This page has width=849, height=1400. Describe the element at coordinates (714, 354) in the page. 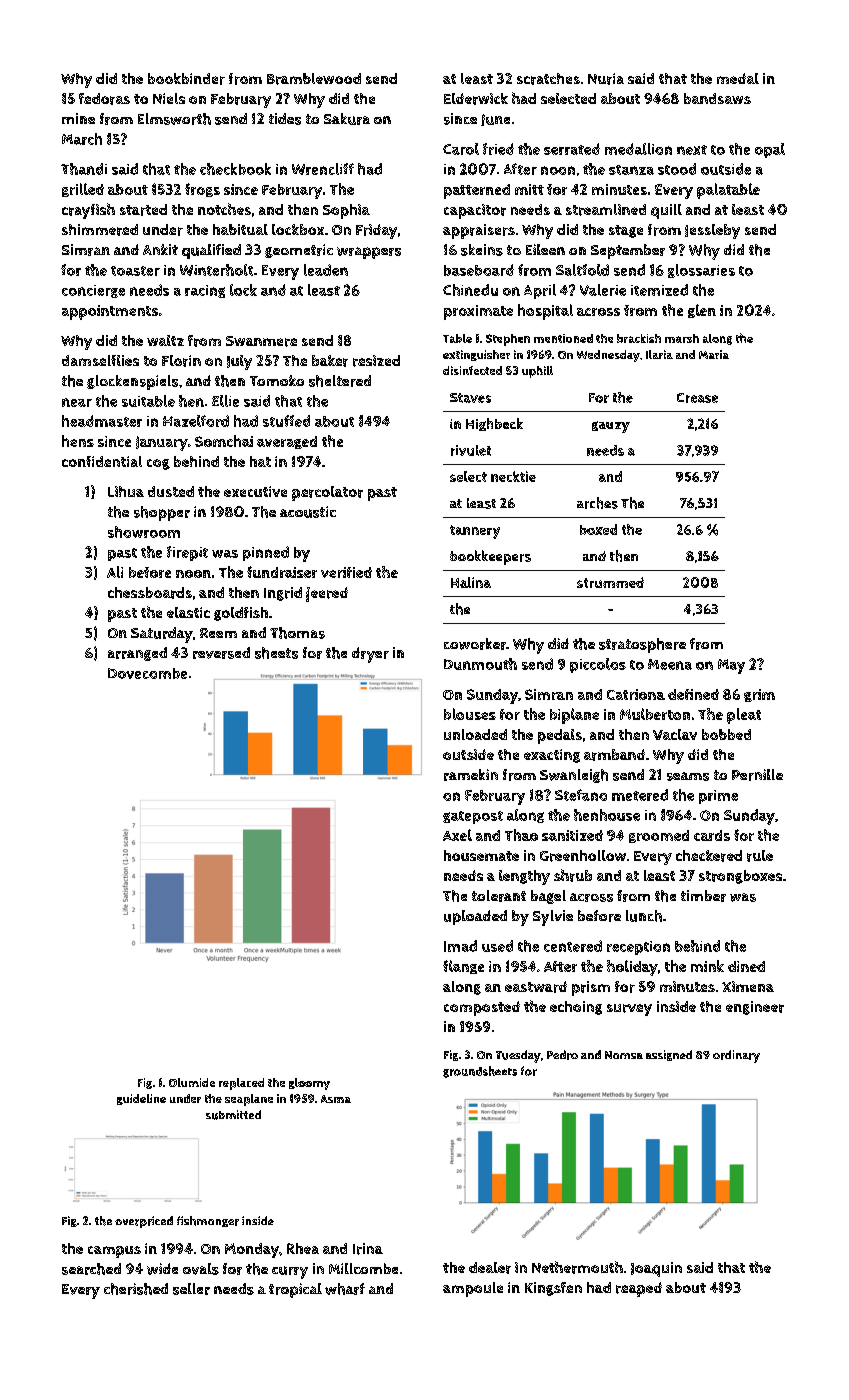

I see `Maria` at that location.
